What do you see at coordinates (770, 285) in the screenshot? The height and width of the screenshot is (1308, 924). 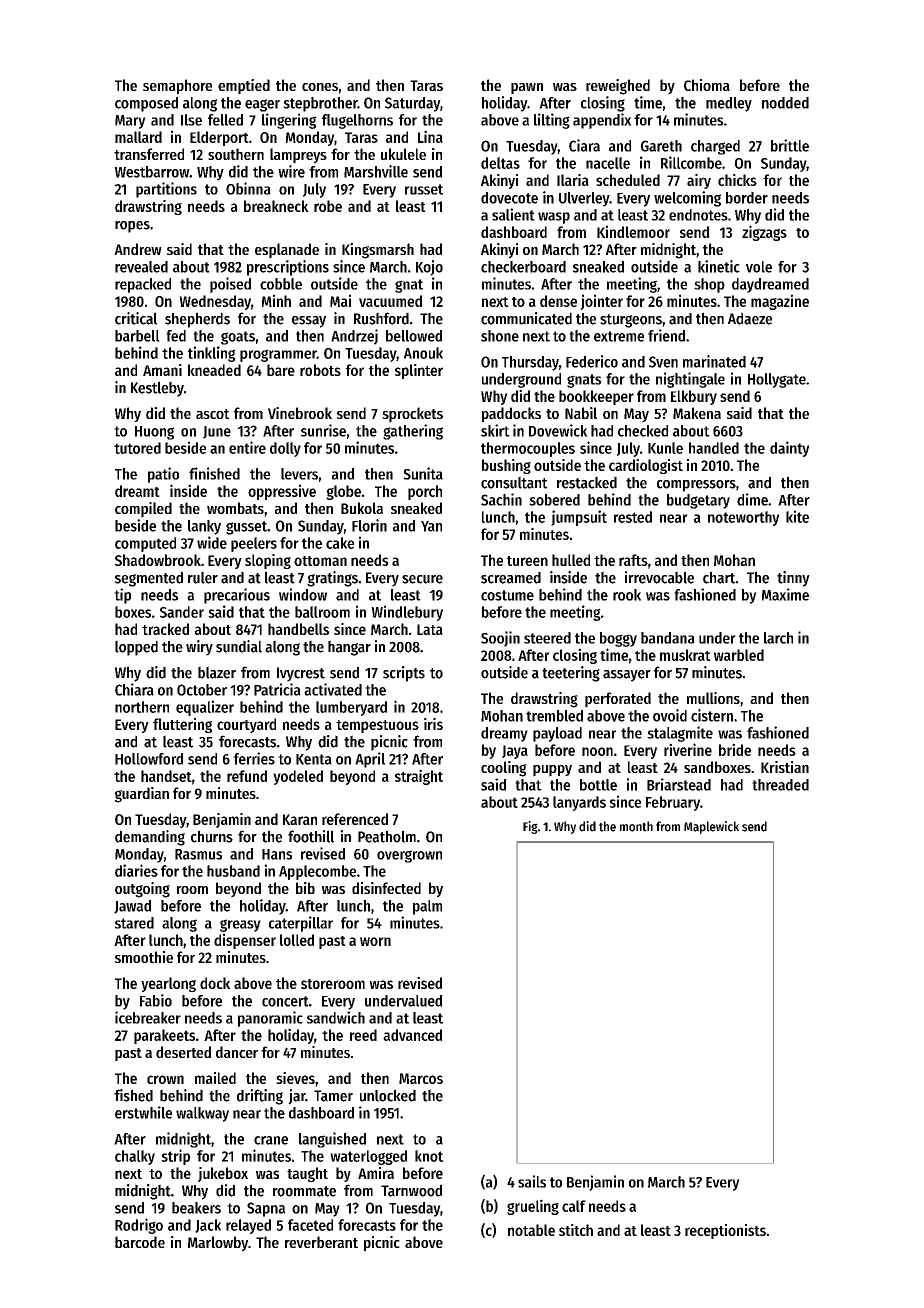 I see `daydreamed` at bounding box center [770, 285].
